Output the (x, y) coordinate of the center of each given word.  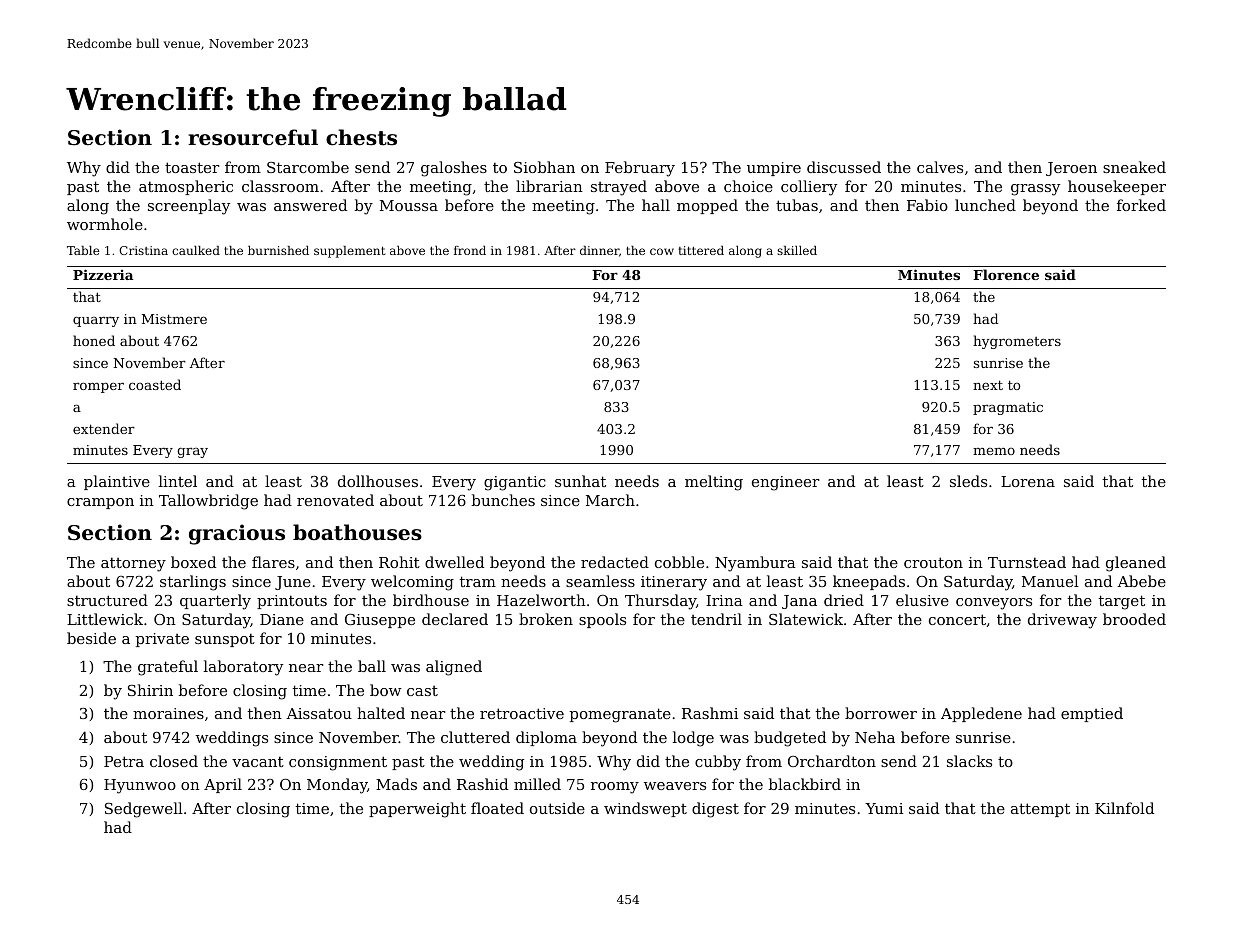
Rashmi (710, 713)
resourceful (253, 137)
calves (940, 167)
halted (381, 713)
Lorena (1028, 481)
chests (361, 137)
